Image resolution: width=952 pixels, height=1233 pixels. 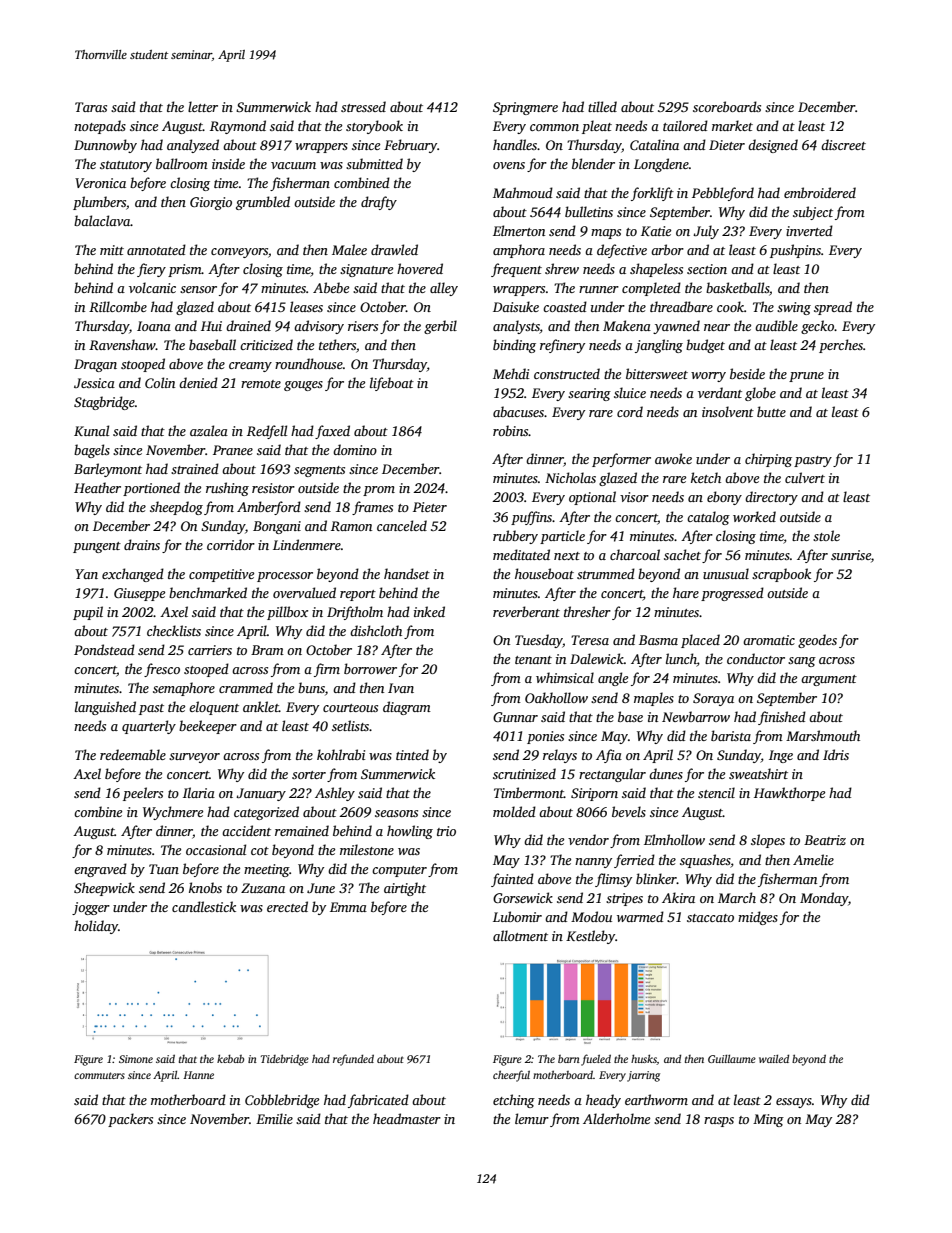 I want to click on stressed, so click(x=363, y=106).
